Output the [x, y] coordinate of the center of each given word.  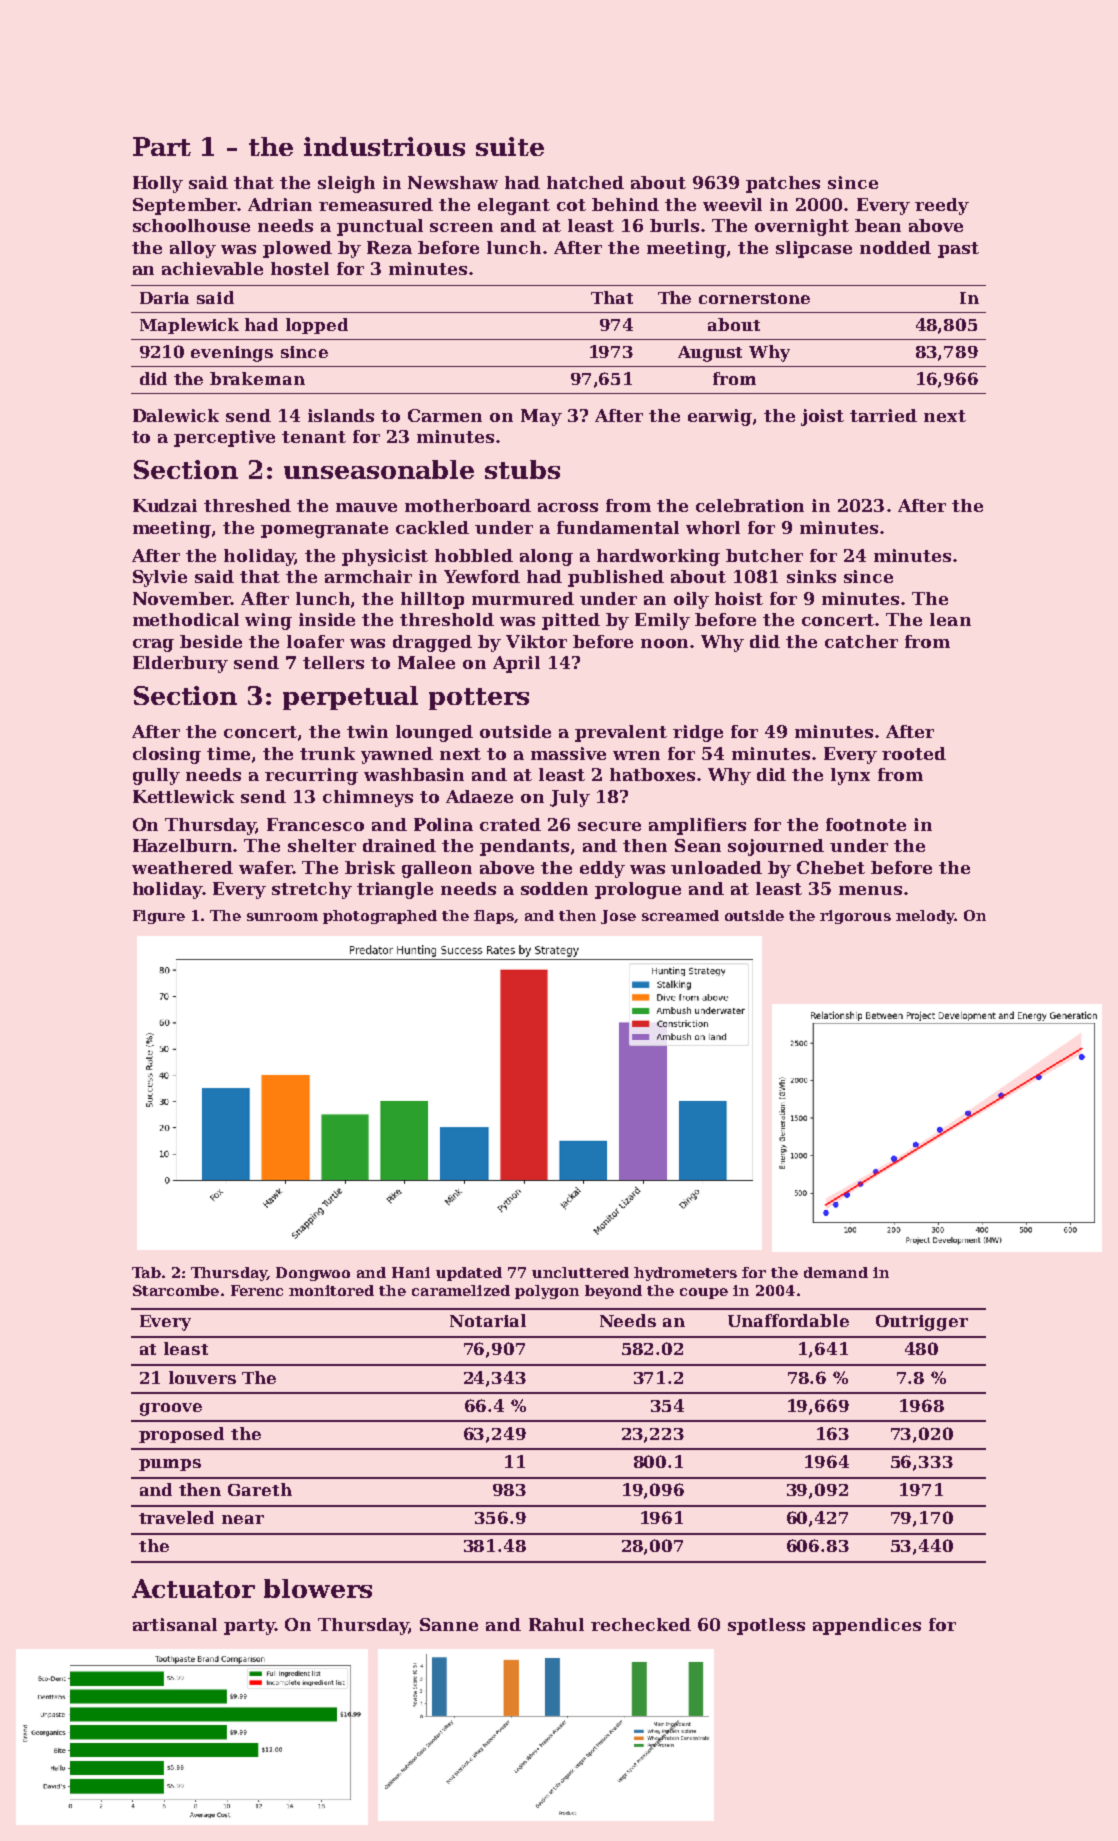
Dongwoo [313, 1274]
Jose [618, 917]
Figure [159, 917]
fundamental [618, 527]
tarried [883, 415]
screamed [680, 915]
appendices [867, 1626]
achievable [212, 268]
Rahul [556, 1624]
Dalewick [176, 415]
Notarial [488, 1320]
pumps [170, 1465]
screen [461, 227]
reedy [942, 206]
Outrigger [922, 1323]
